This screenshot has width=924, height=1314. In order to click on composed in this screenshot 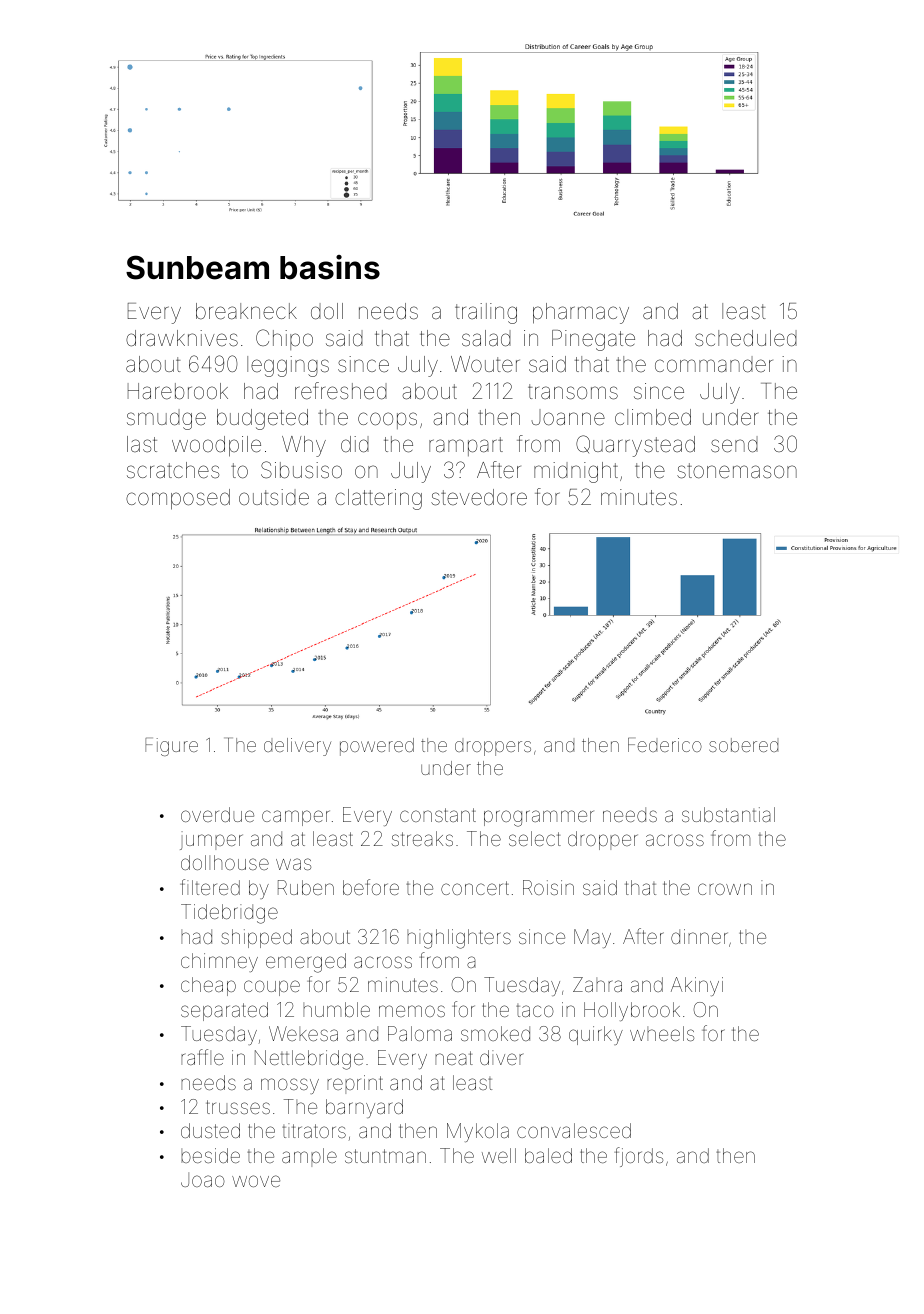, I will do `click(178, 499)`.
